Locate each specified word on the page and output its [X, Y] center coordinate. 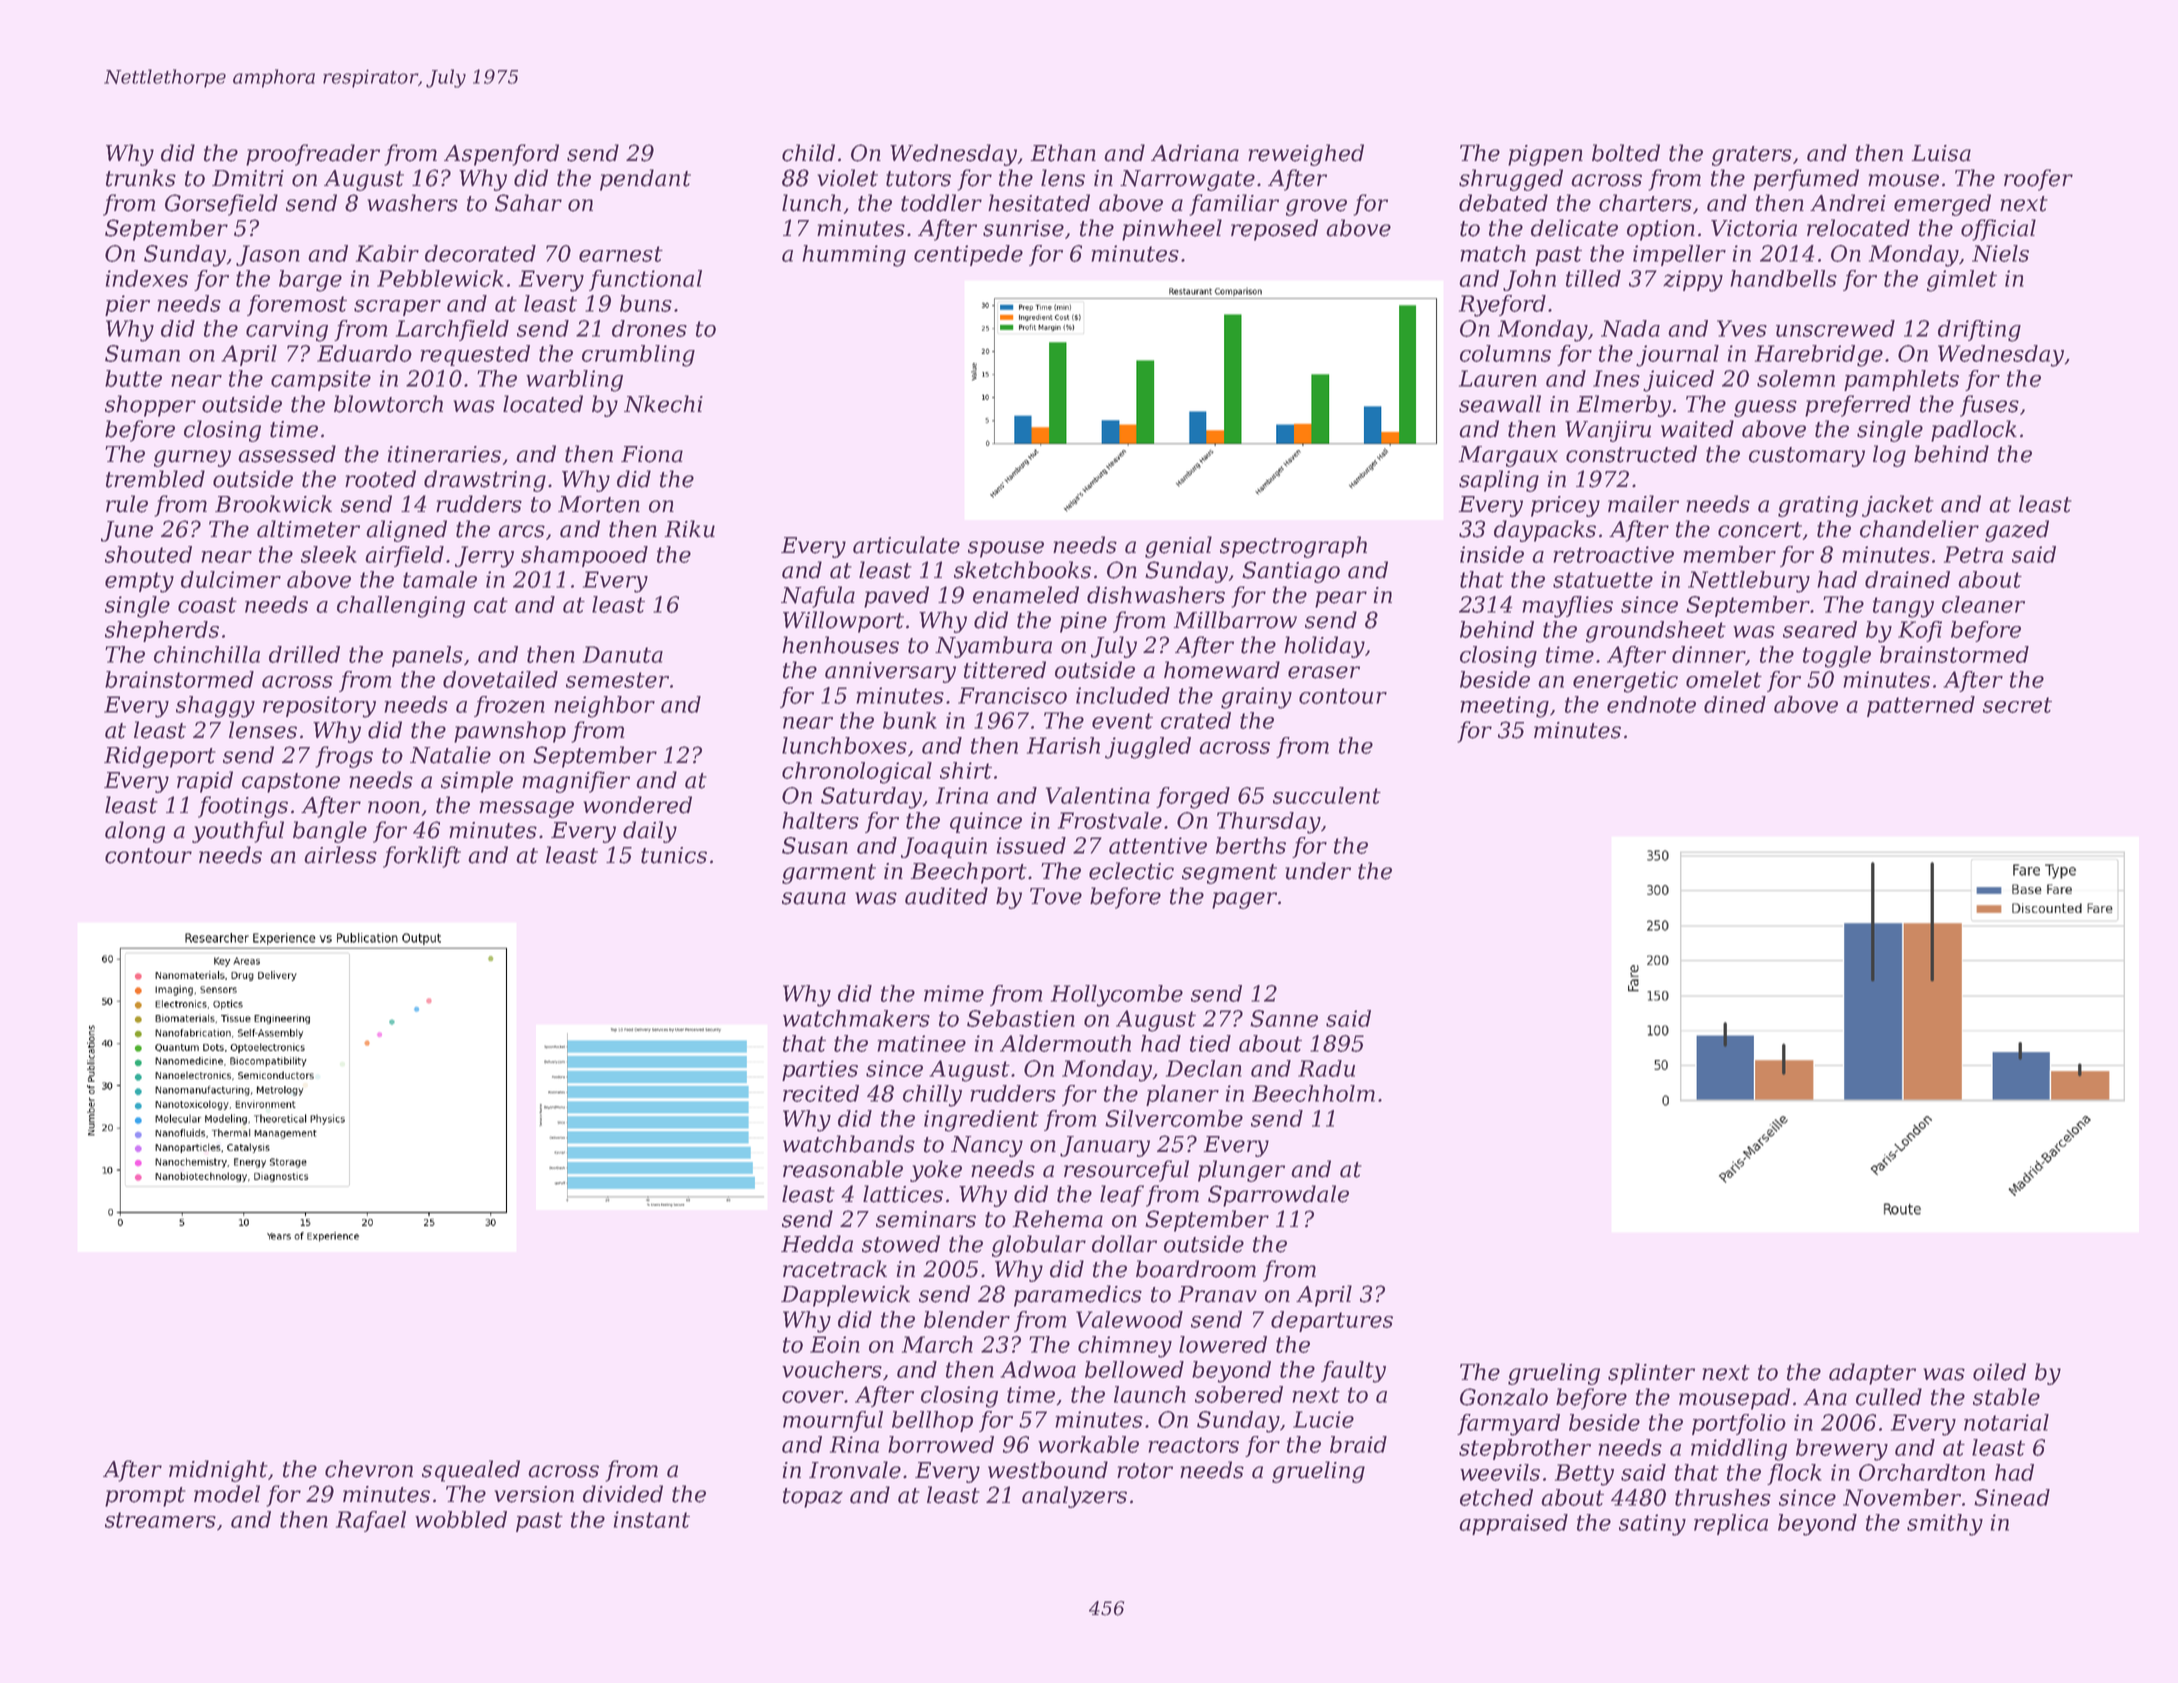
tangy [1903, 607]
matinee [921, 1043]
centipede [968, 255]
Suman [142, 353]
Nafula [818, 597]
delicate [1574, 228]
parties [820, 1070]
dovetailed [500, 679]
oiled [1999, 1372]
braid [1358, 1444]
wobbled [461, 1519]
